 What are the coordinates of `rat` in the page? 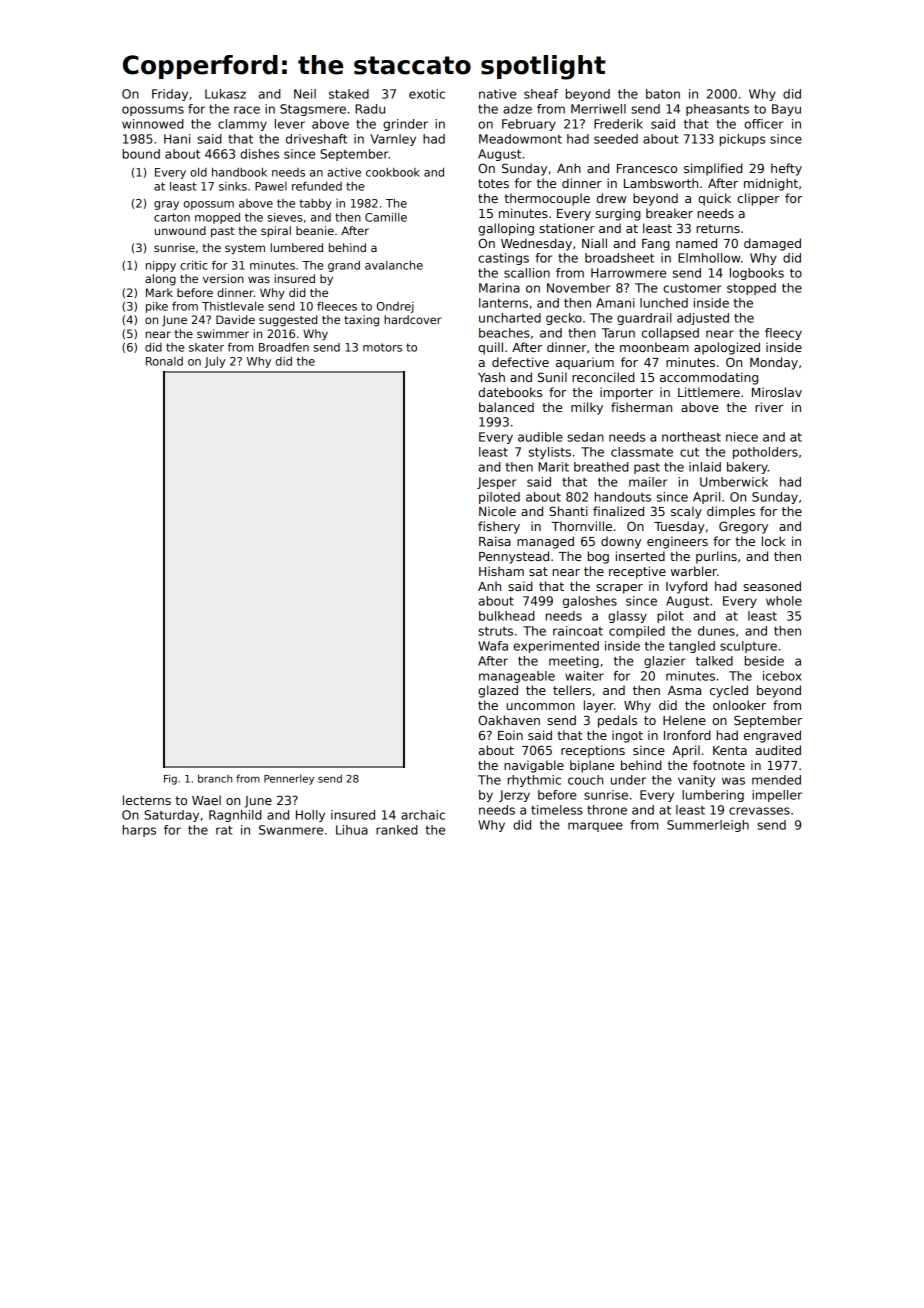 It's located at (224, 830).
